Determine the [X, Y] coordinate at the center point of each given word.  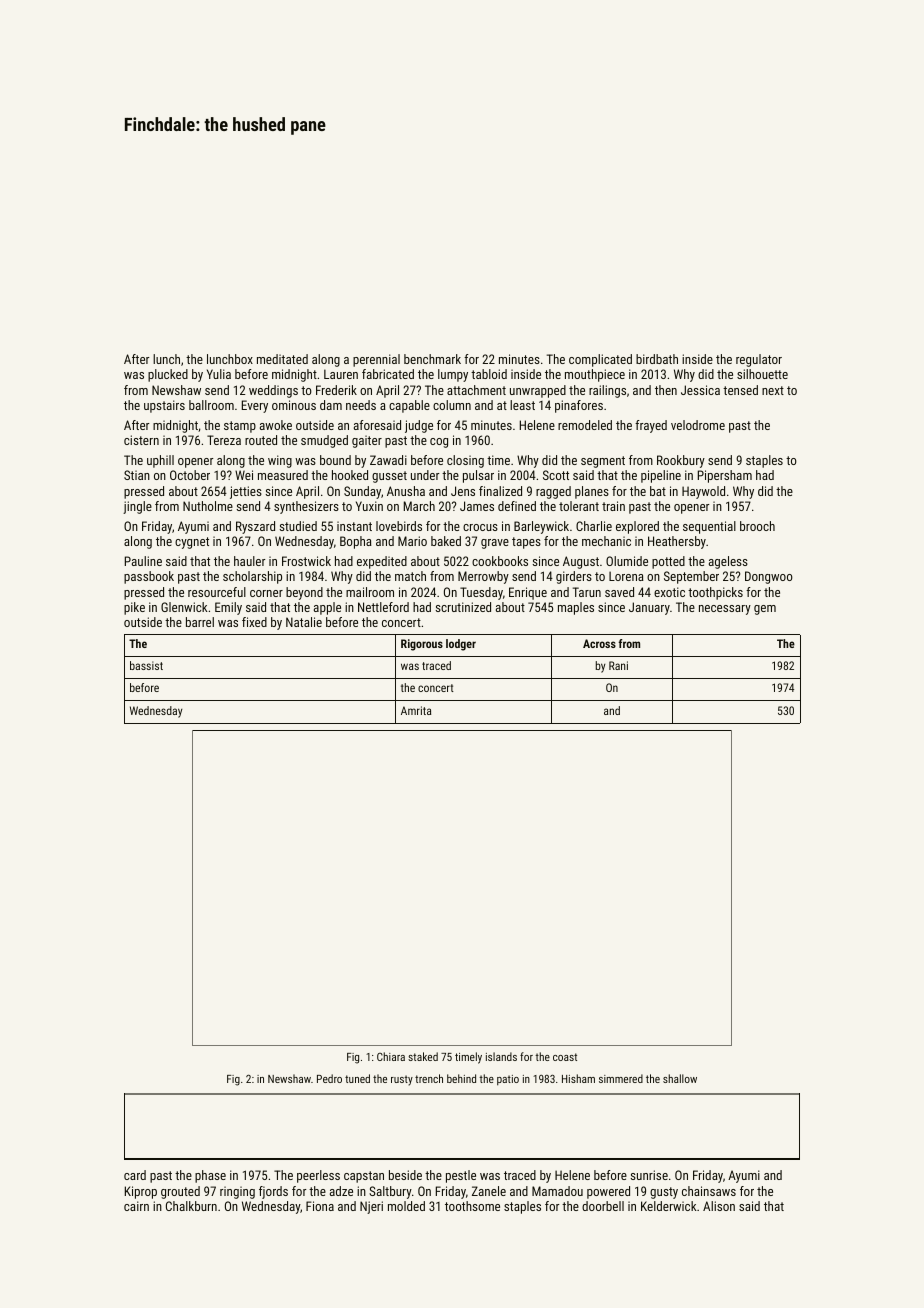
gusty [664, 1193]
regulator [759, 360]
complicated [600, 360]
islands [501, 1056]
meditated [282, 359]
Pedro [329, 1078]
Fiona [320, 1206]
